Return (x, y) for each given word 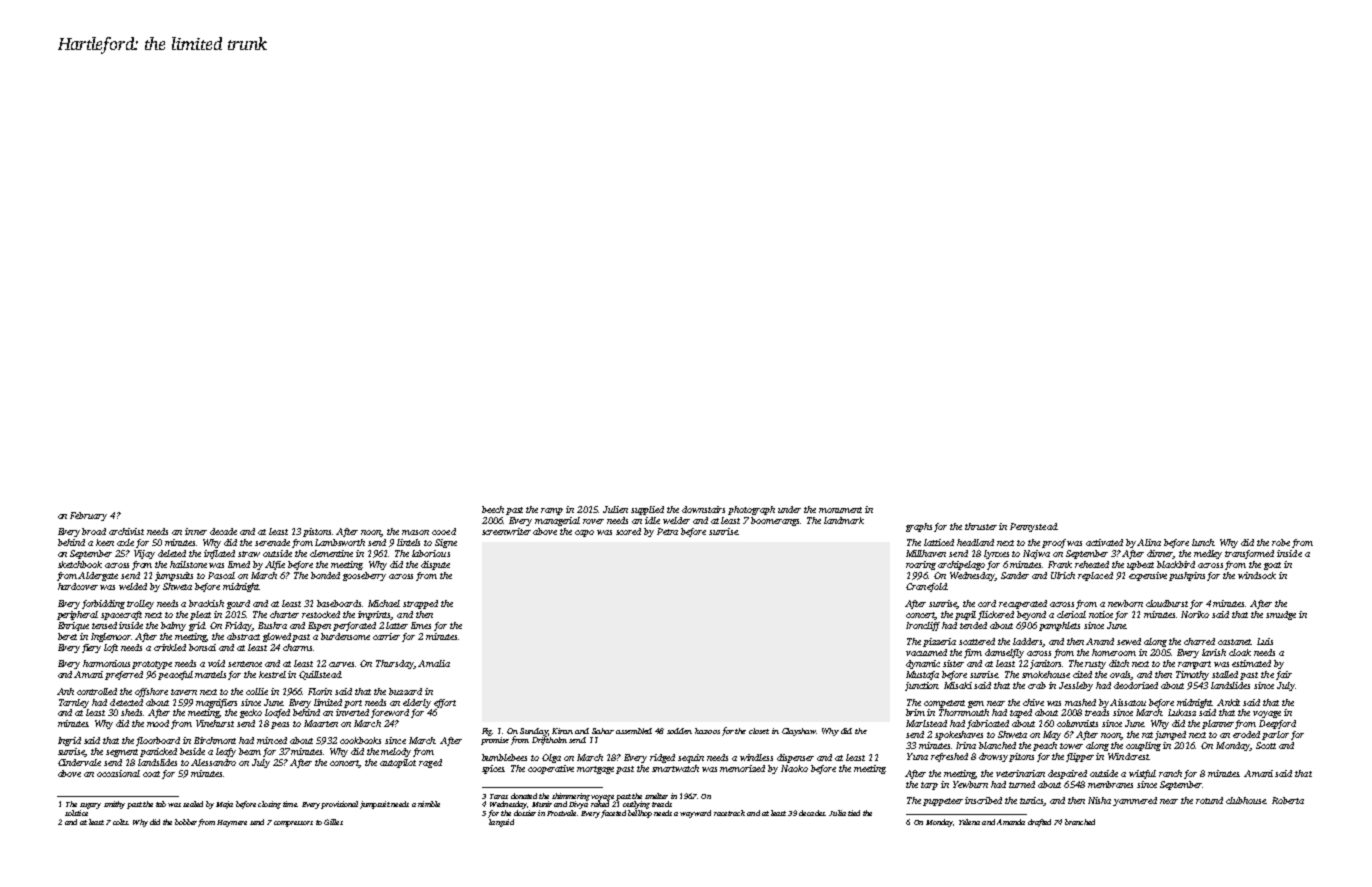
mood (158, 723)
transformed (1249, 554)
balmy (173, 626)
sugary (90, 806)
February (88, 516)
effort (445, 703)
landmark (844, 520)
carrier (386, 636)
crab (1037, 685)
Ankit (1228, 702)
